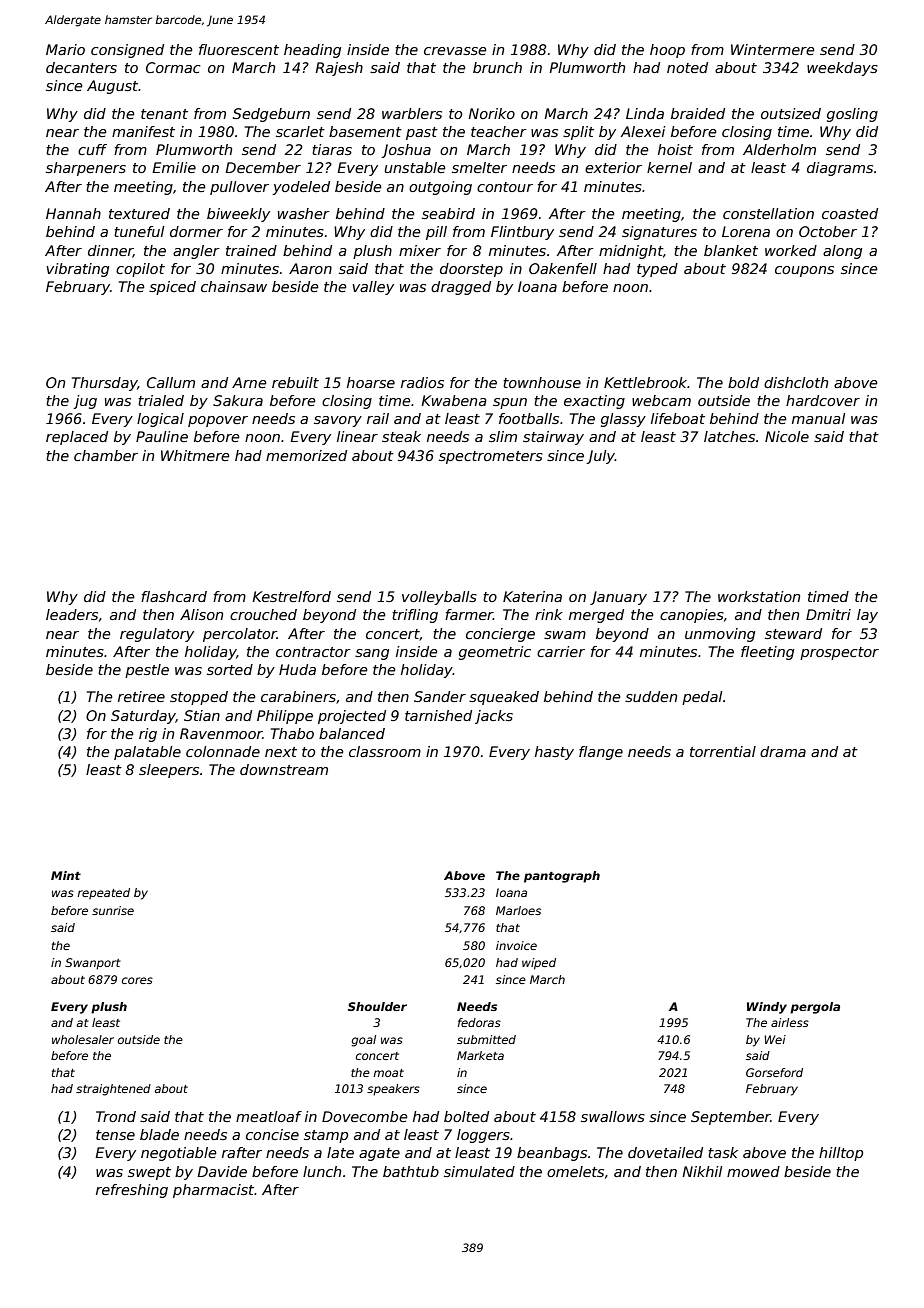 Image resolution: width=924 pixels, height=1308 pixels. Describe the element at coordinates (364, 1116) in the document. I see `Dovecombe` at that location.
